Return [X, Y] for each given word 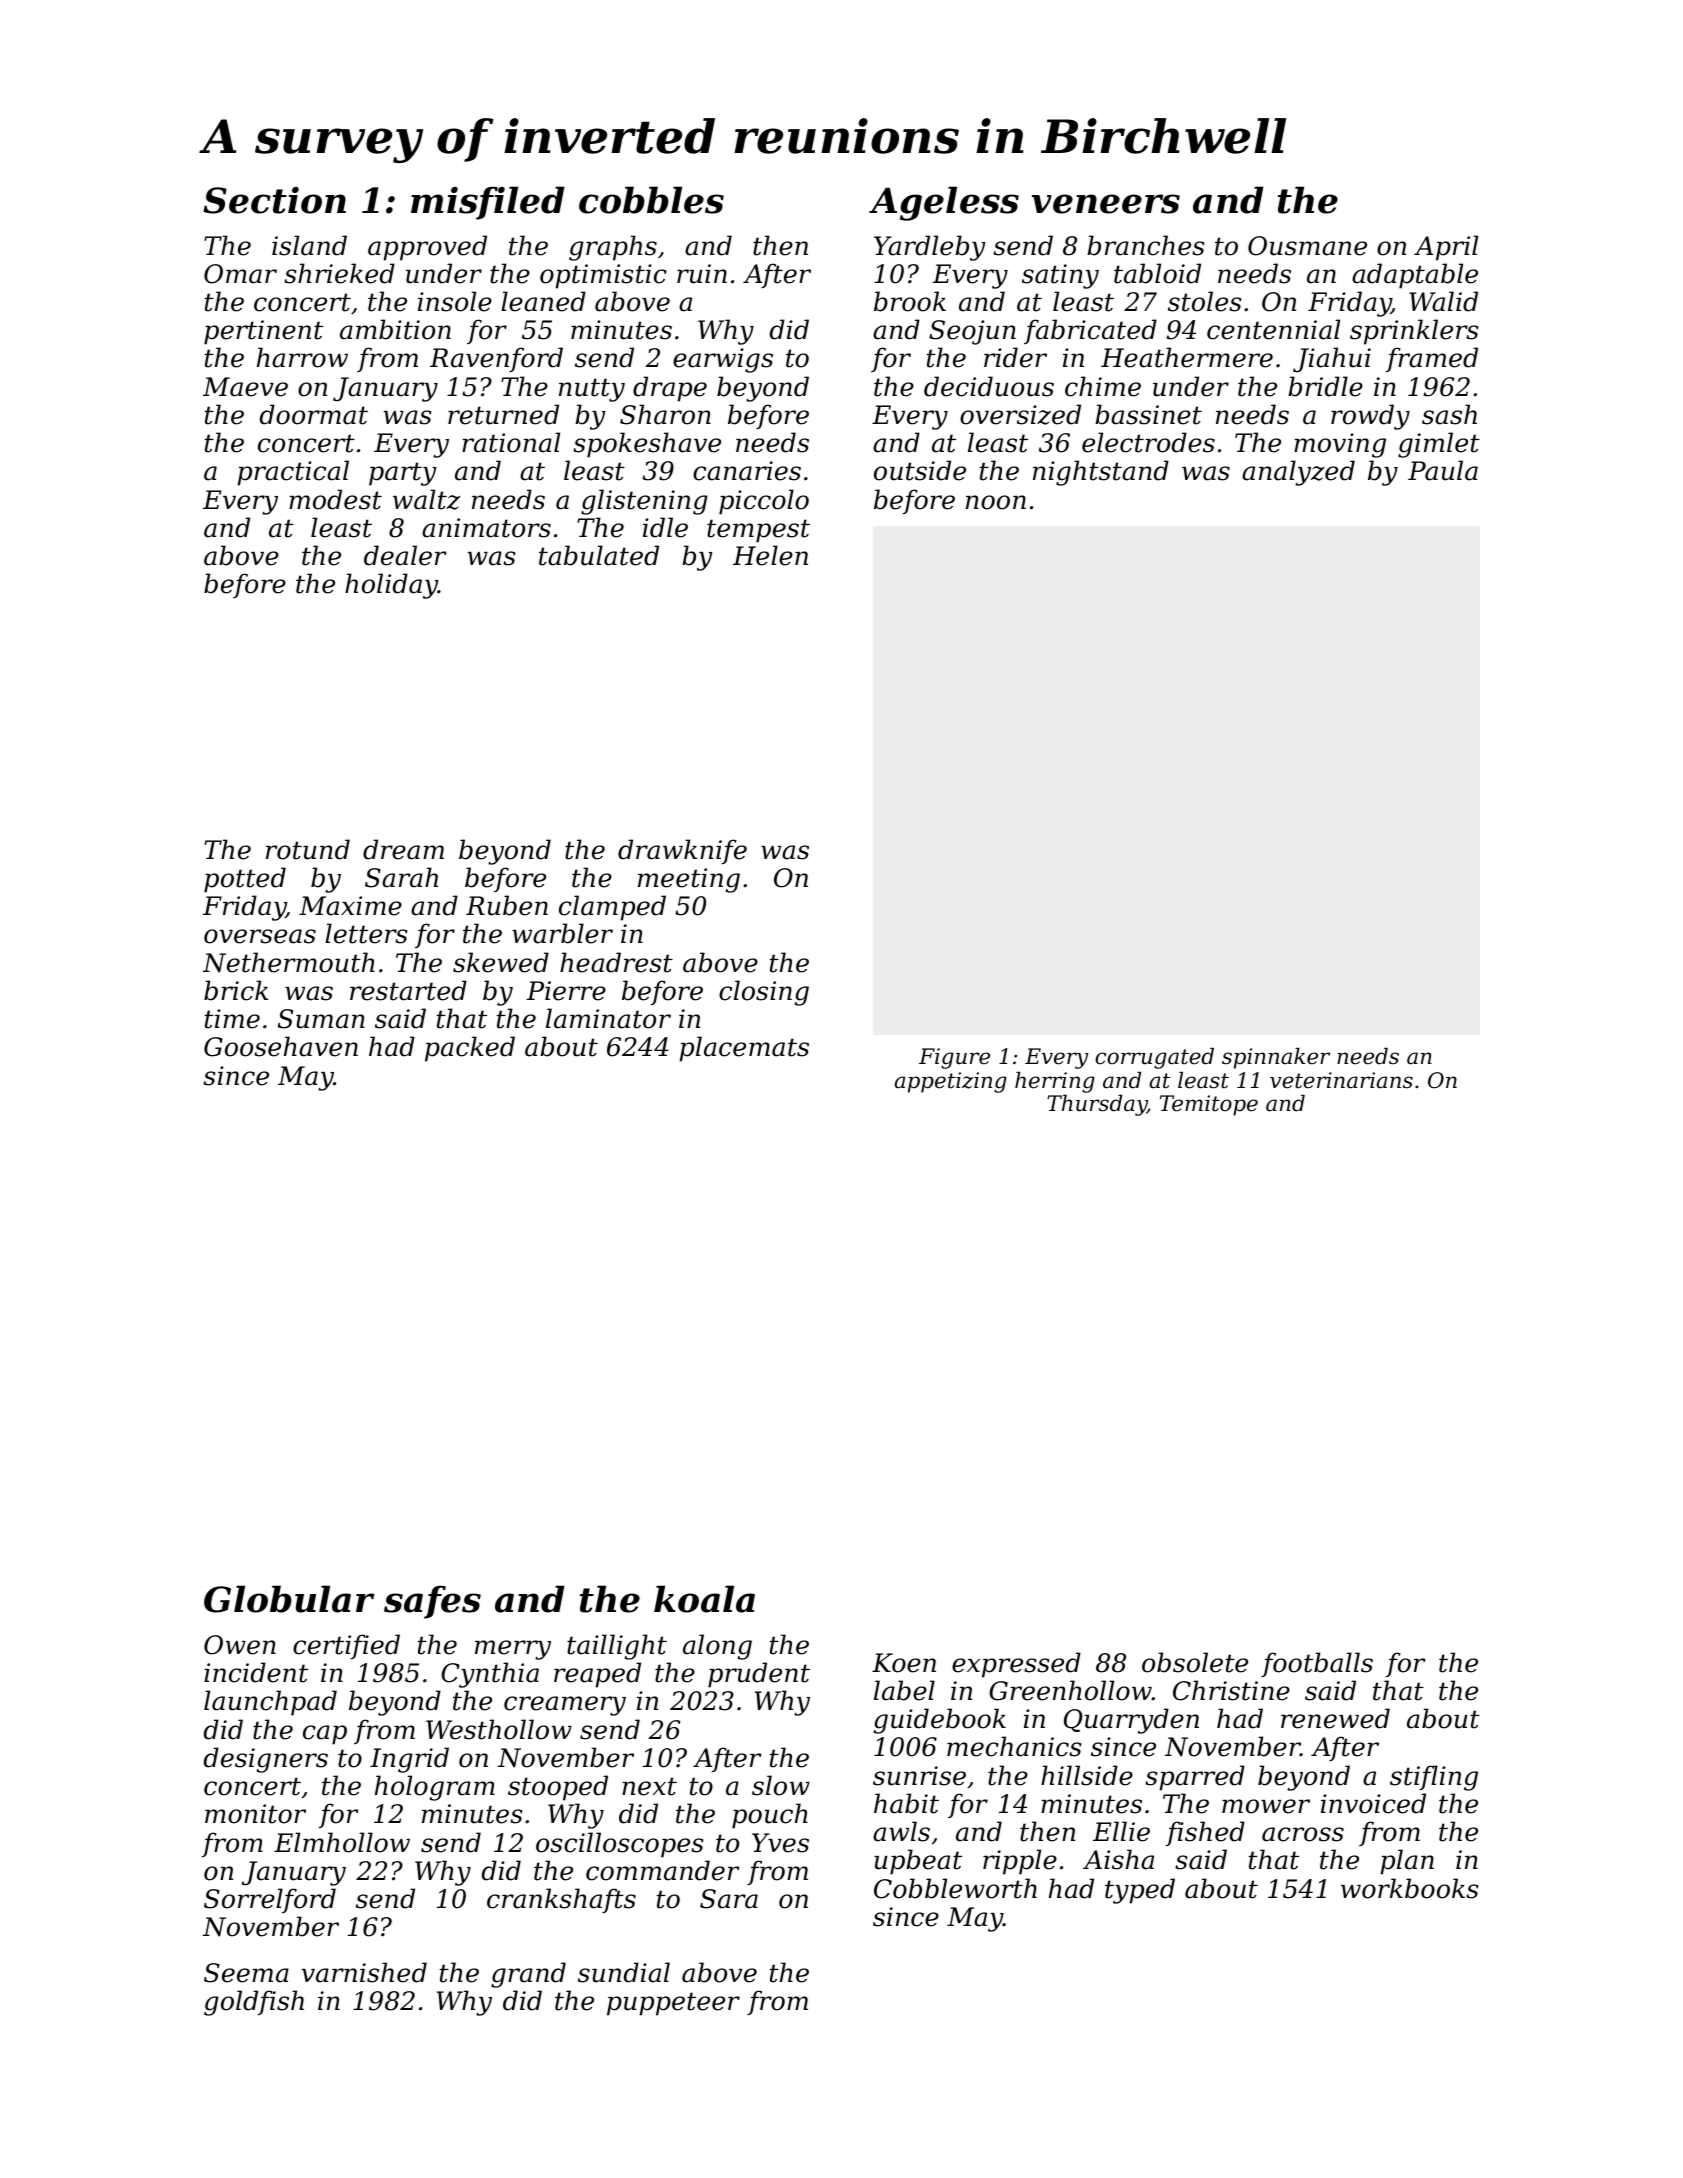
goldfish [254, 2003]
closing [764, 993]
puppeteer [673, 2004]
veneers [1106, 204]
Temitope [1209, 1105]
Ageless [944, 203]
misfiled [488, 203]
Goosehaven [281, 1046]
